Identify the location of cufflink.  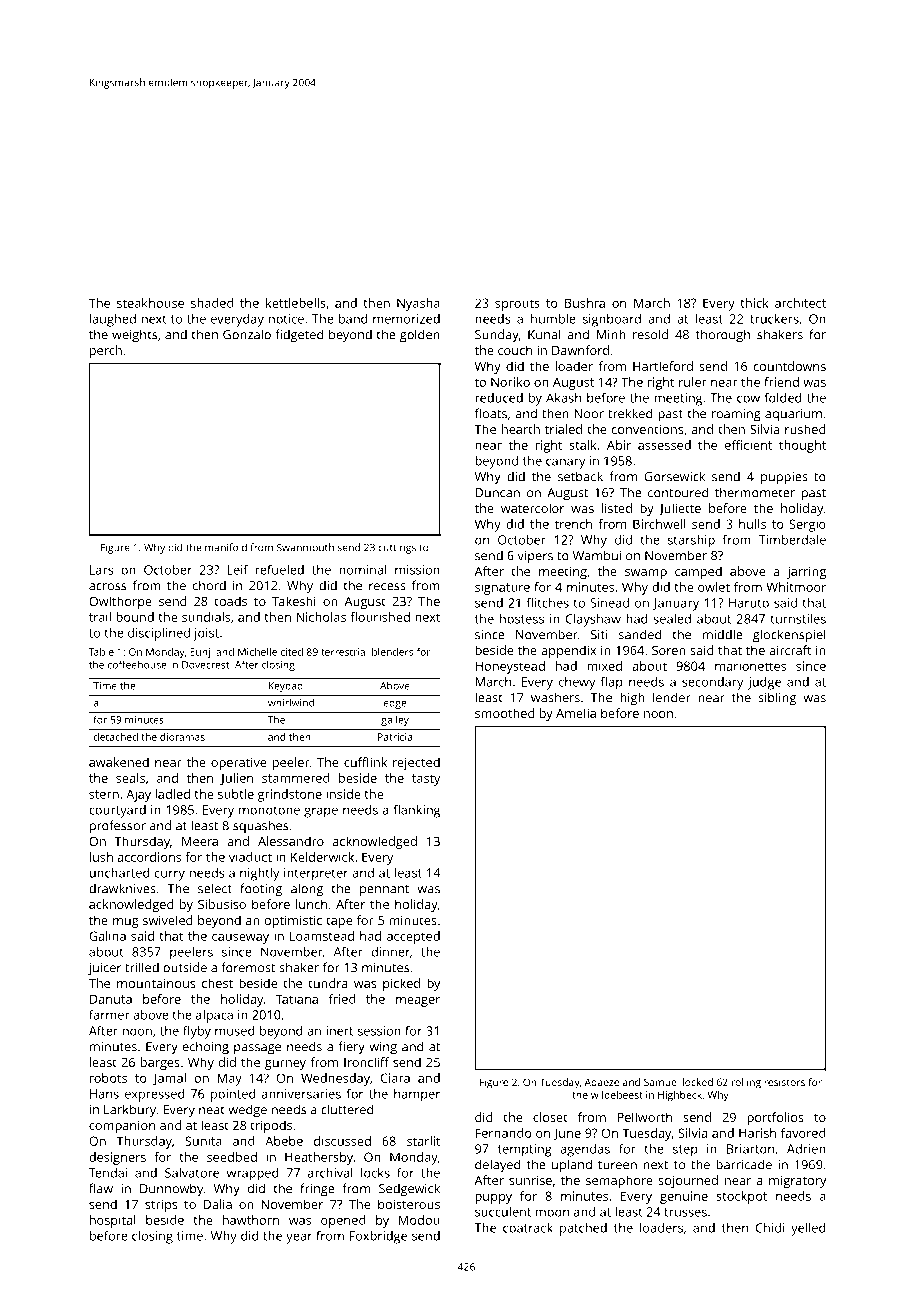
(365, 762).
